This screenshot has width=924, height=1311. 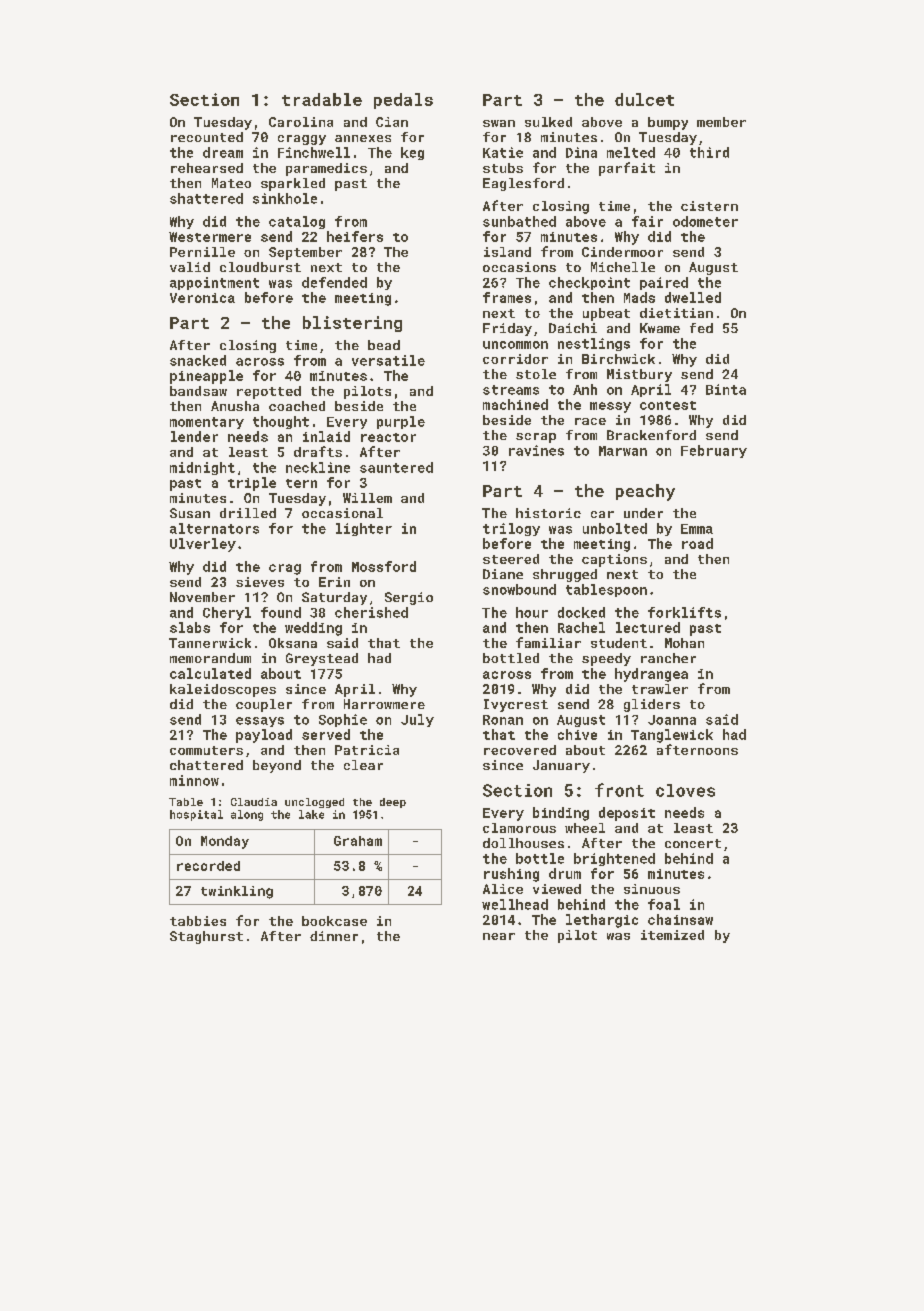 I want to click on recorded, so click(x=208, y=866).
